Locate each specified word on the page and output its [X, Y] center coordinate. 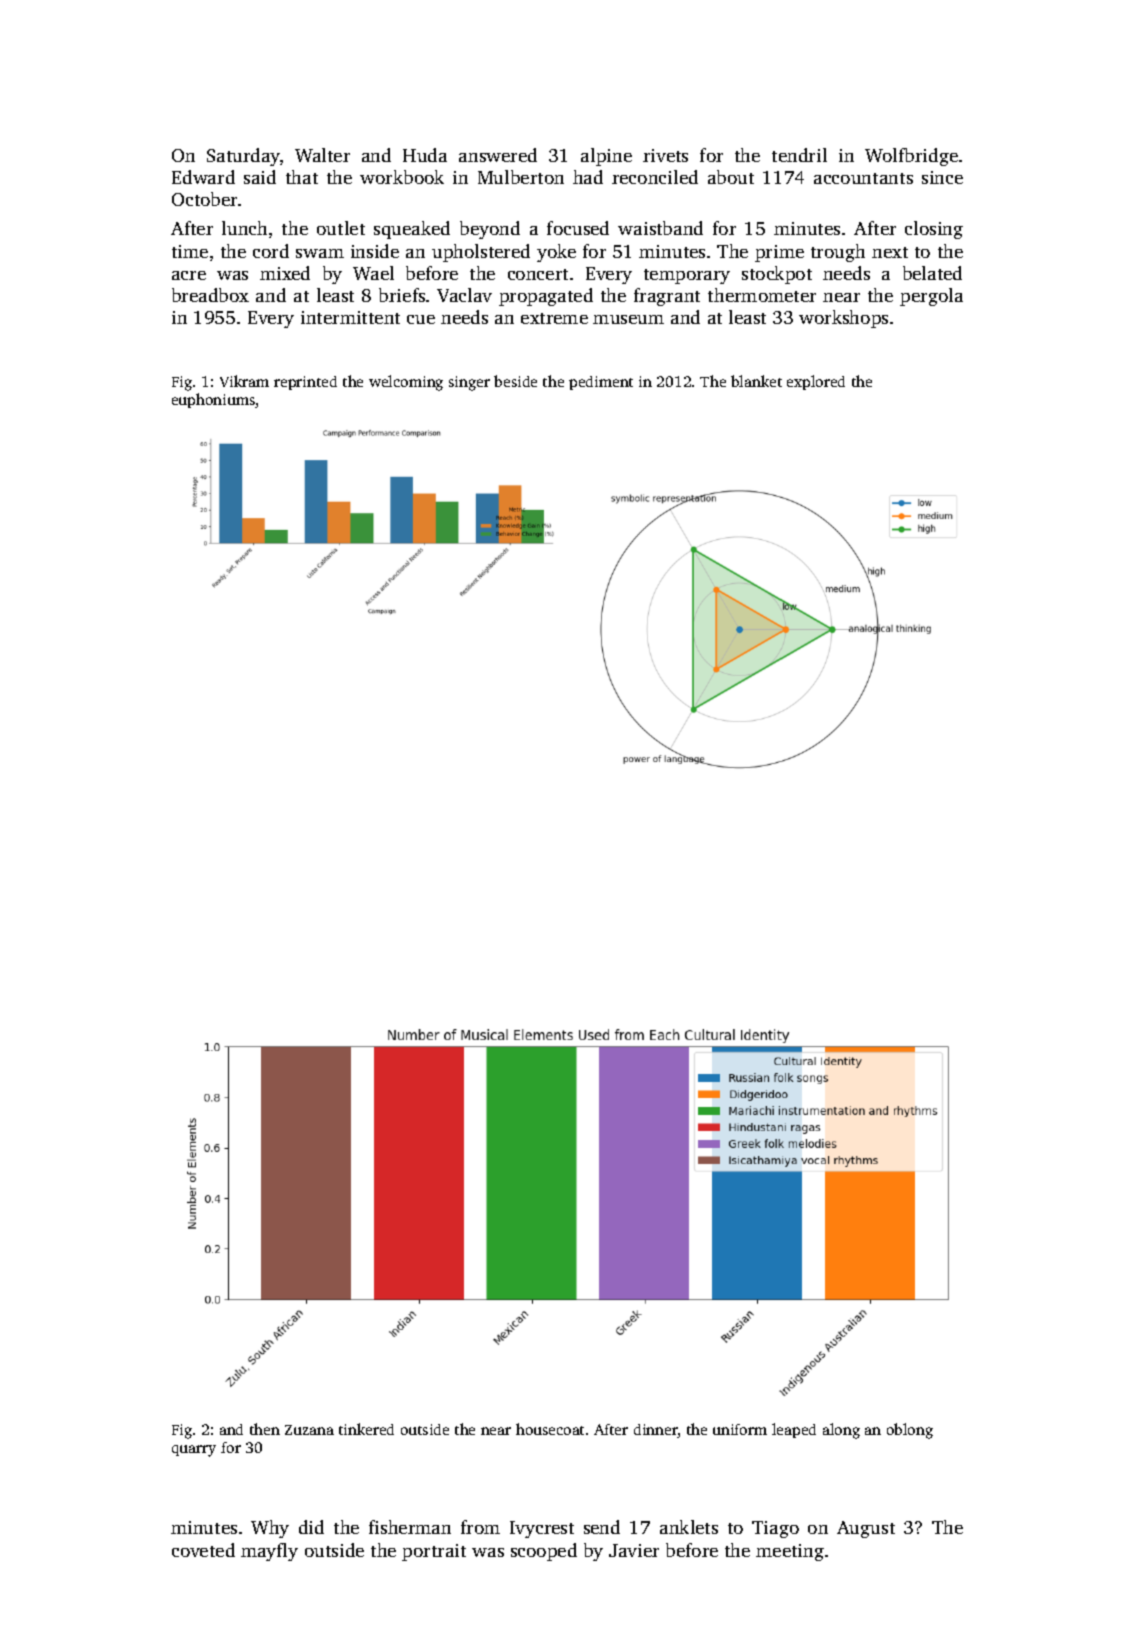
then [265, 1429]
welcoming [406, 383]
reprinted [305, 383]
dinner [656, 1431]
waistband [660, 228]
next [890, 252]
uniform [740, 1429]
